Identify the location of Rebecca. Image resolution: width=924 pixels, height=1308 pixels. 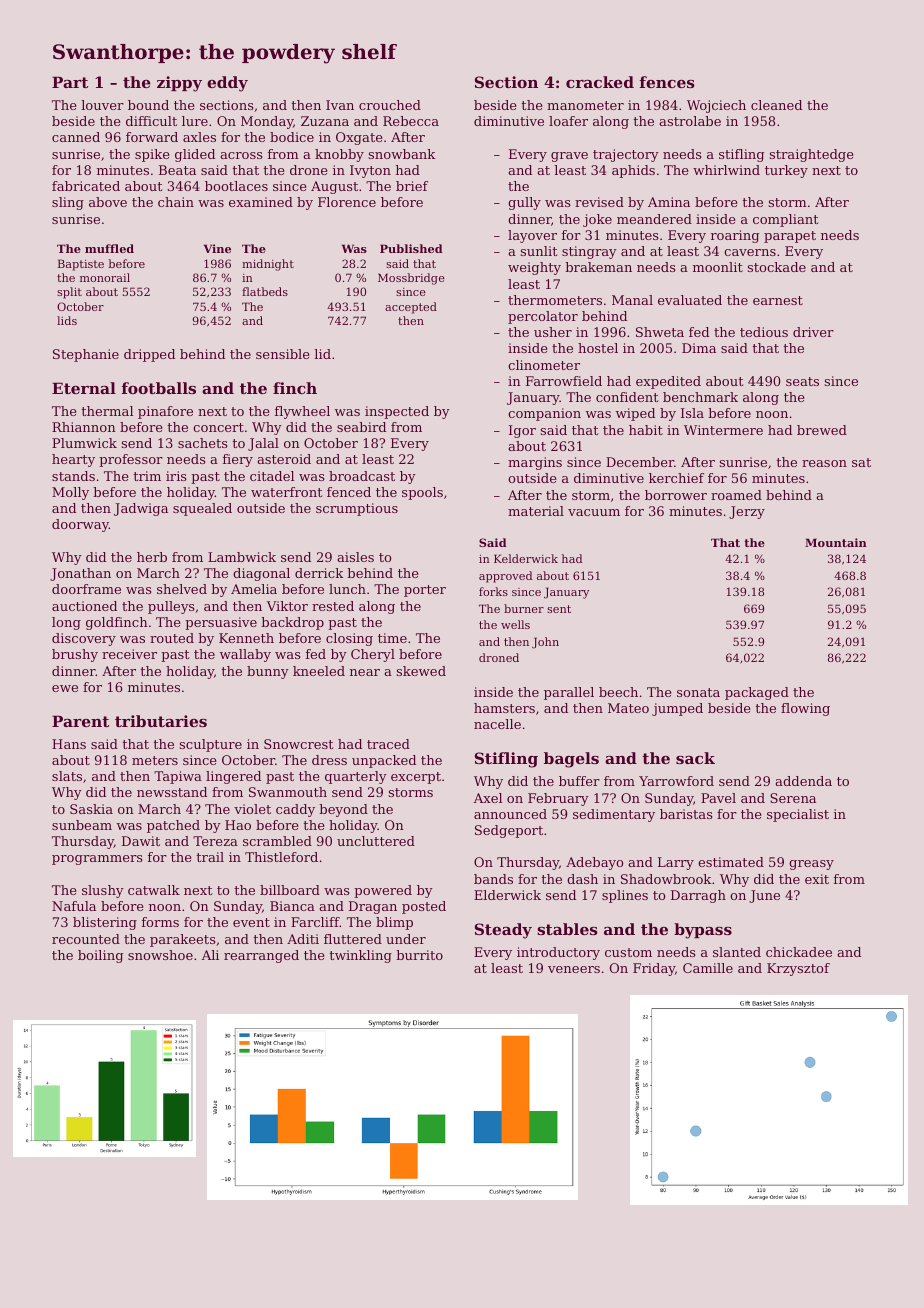
(411, 121).
